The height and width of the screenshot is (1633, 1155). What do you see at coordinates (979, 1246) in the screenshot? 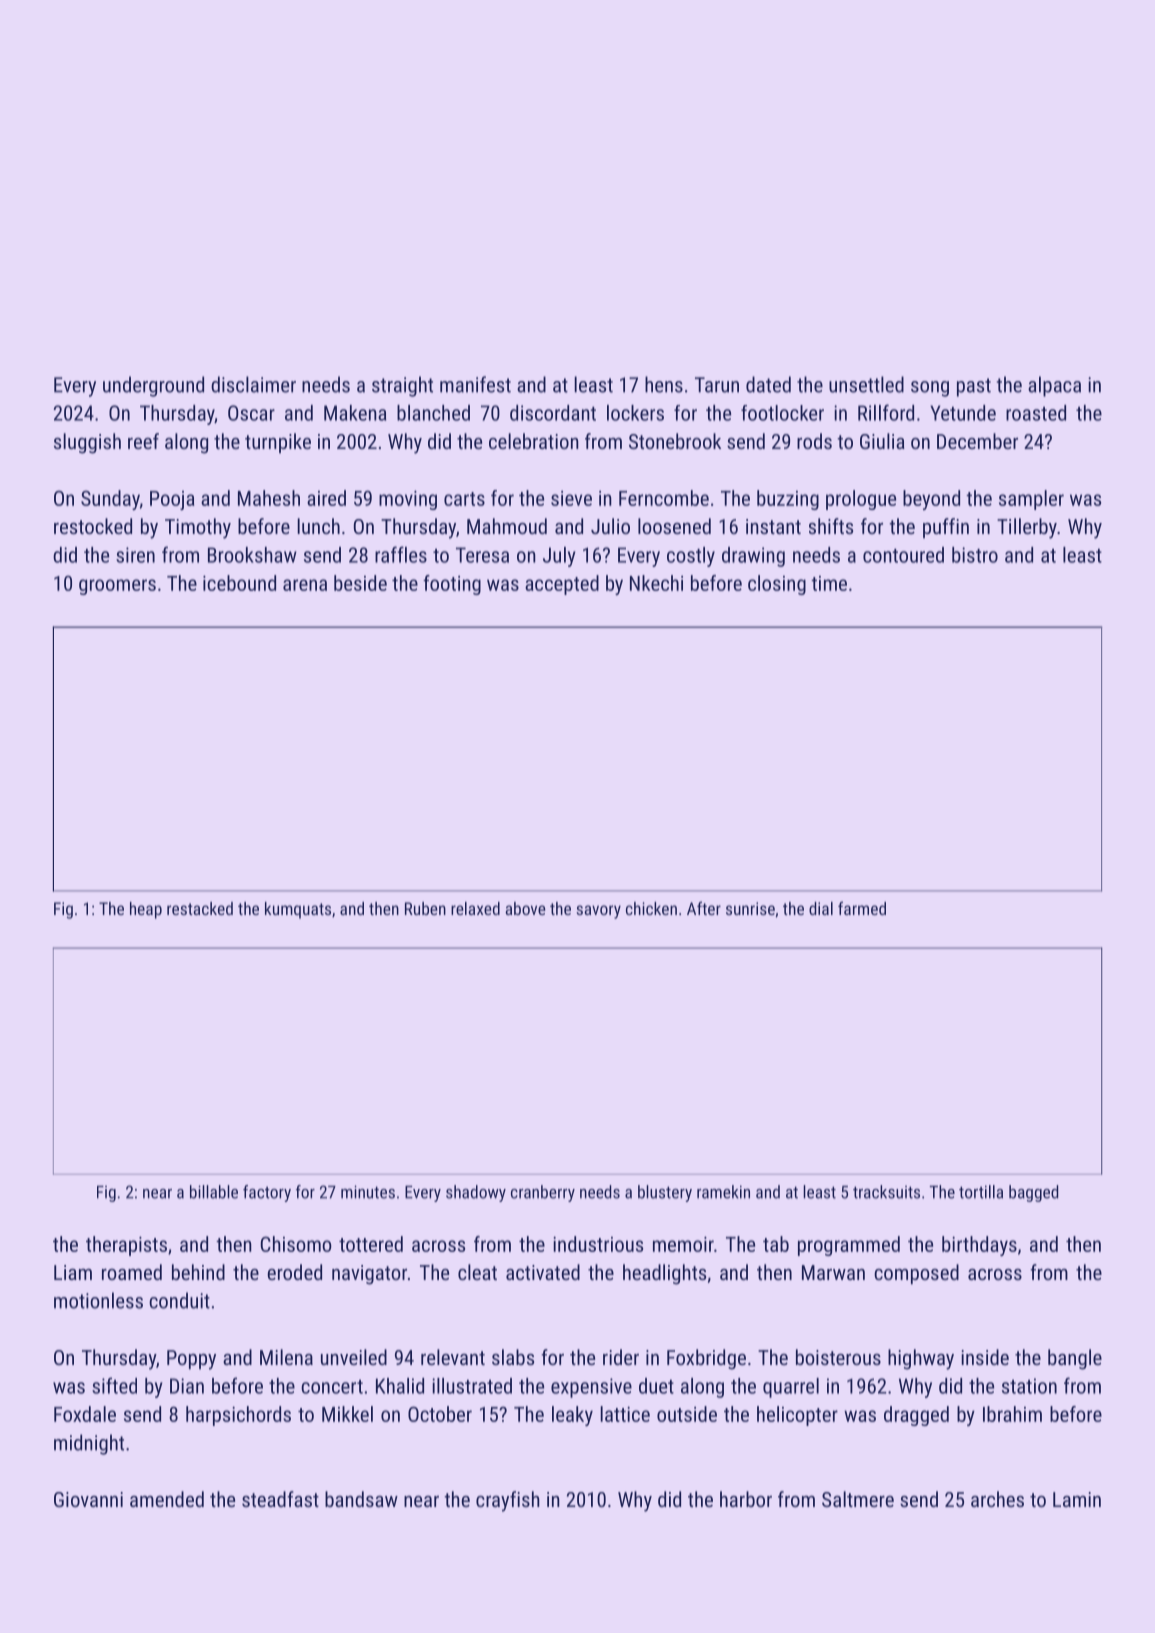
I see `birthdays` at bounding box center [979, 1246].
